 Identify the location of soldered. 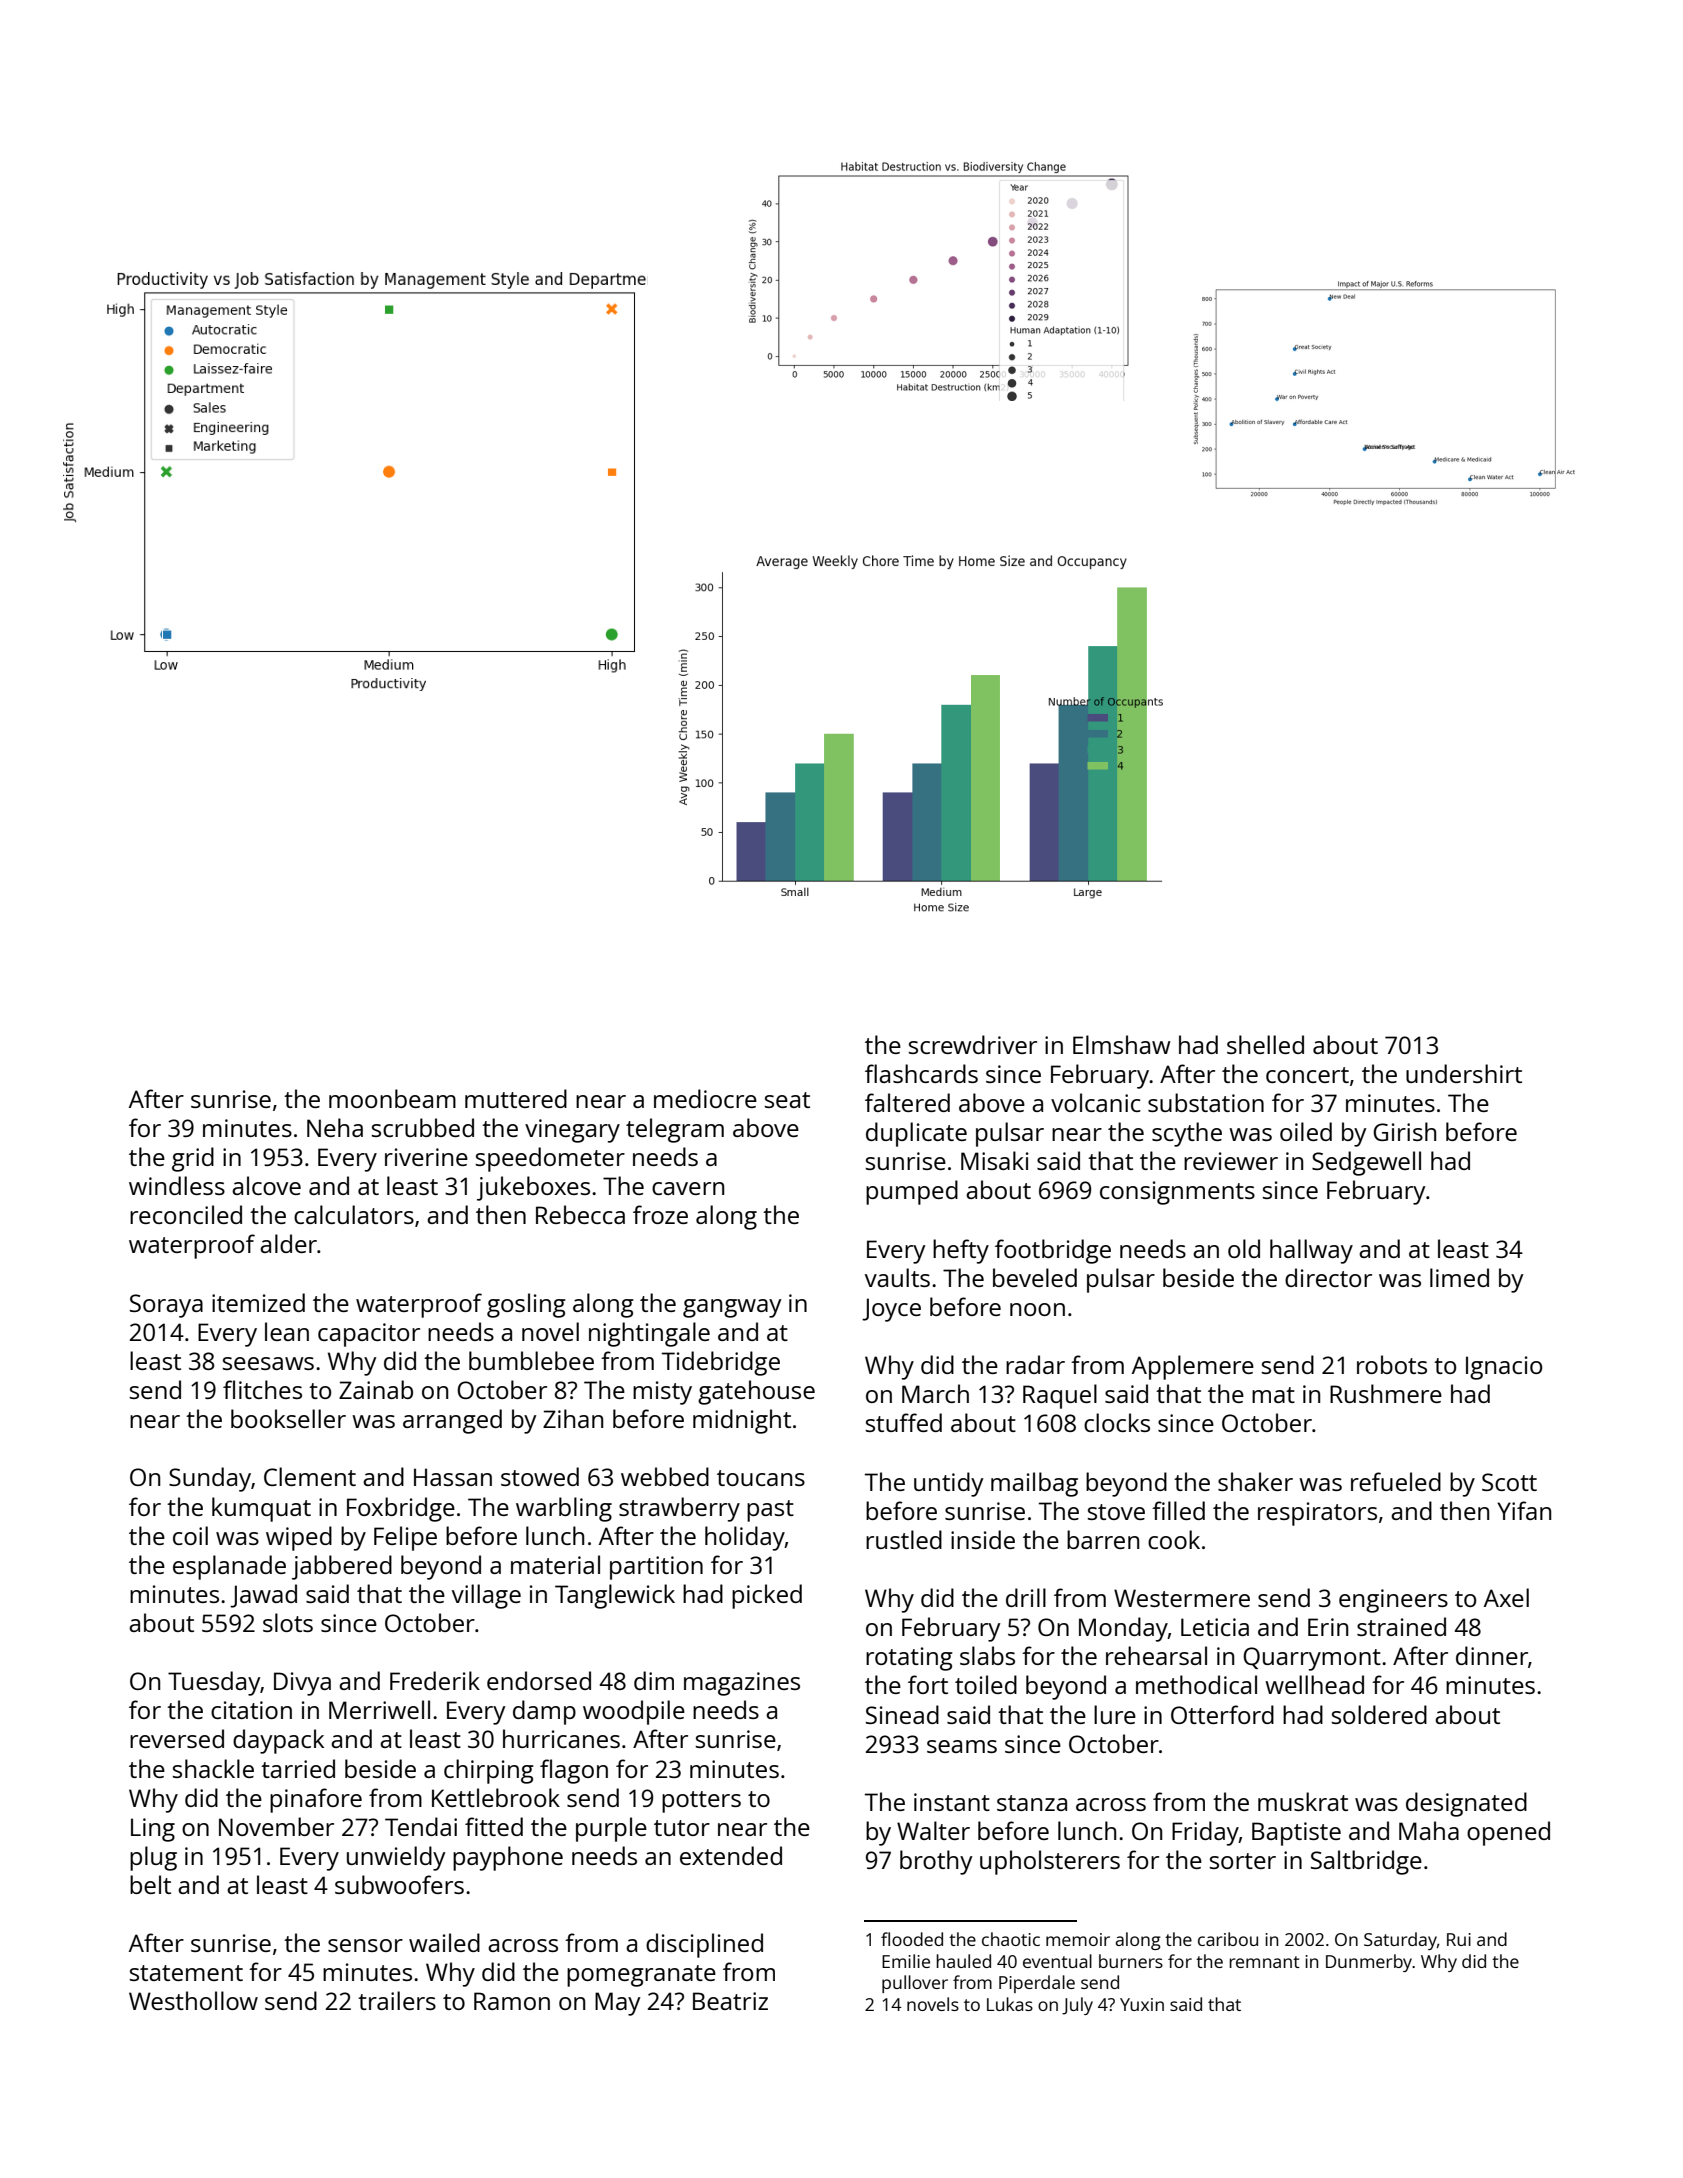
(1379, 1714).
